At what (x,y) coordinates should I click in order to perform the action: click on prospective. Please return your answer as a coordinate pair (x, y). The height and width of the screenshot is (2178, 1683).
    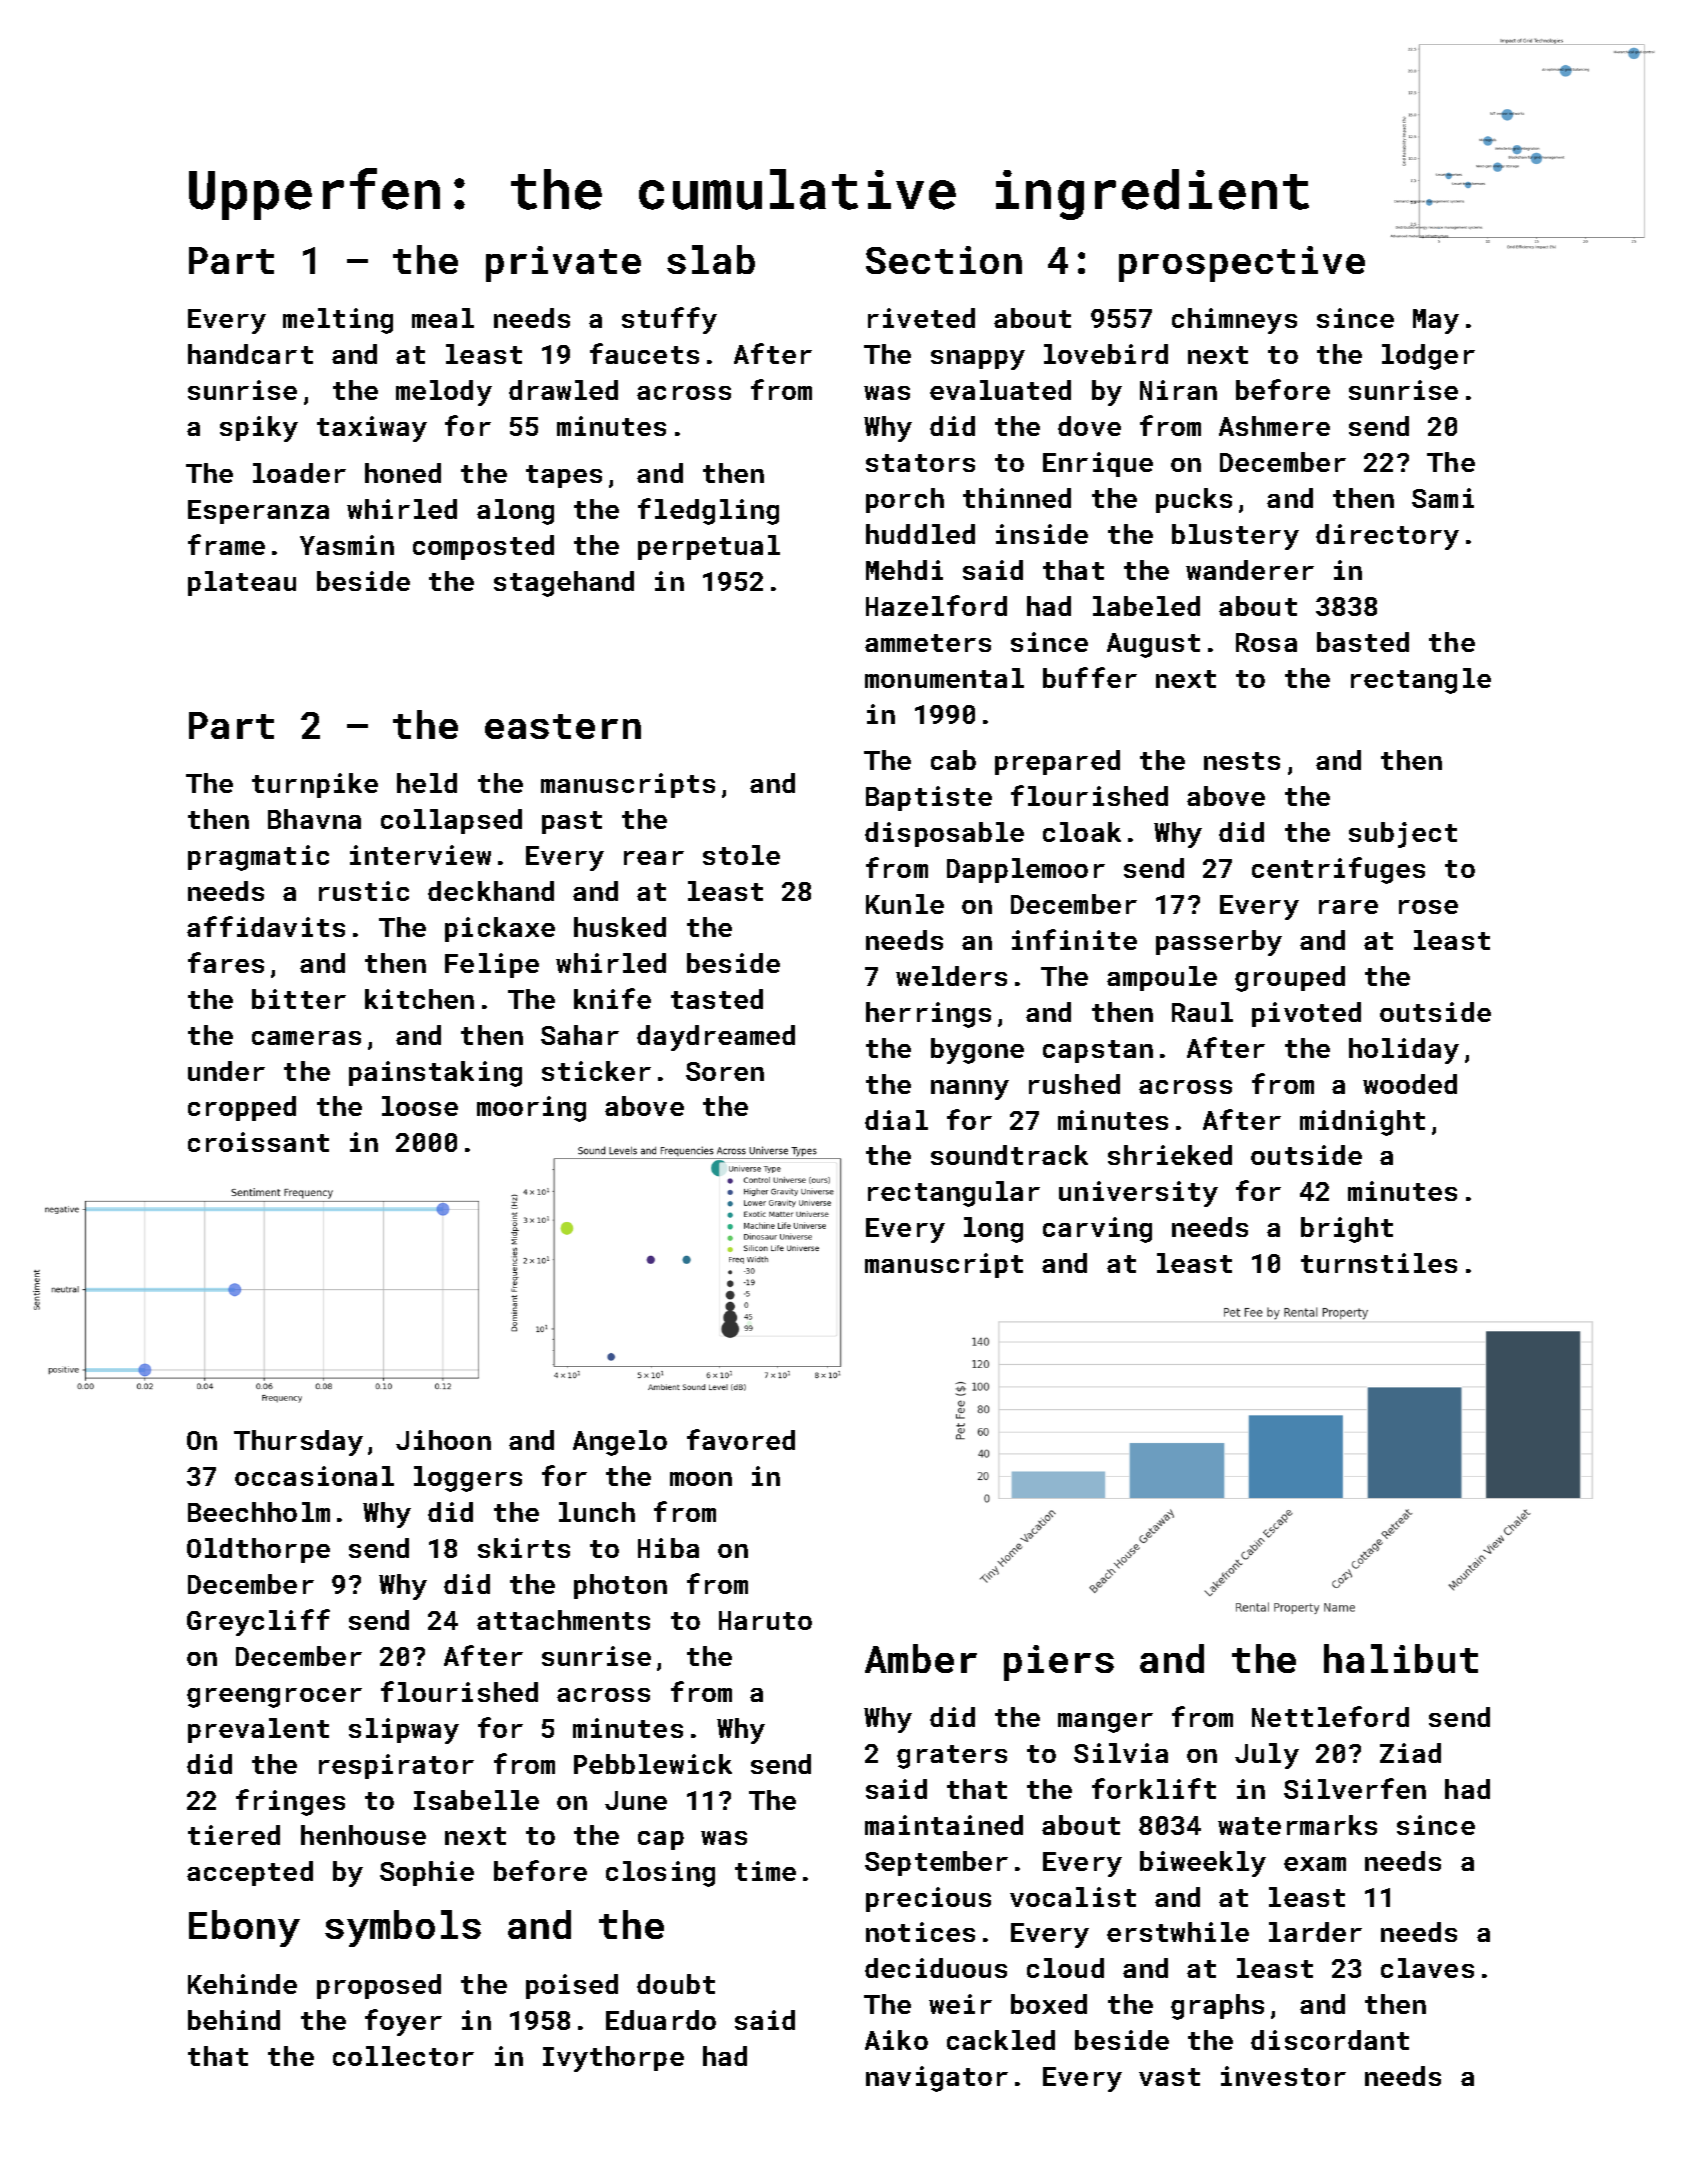
    Looking at the image, I should click on (1242, 264).
